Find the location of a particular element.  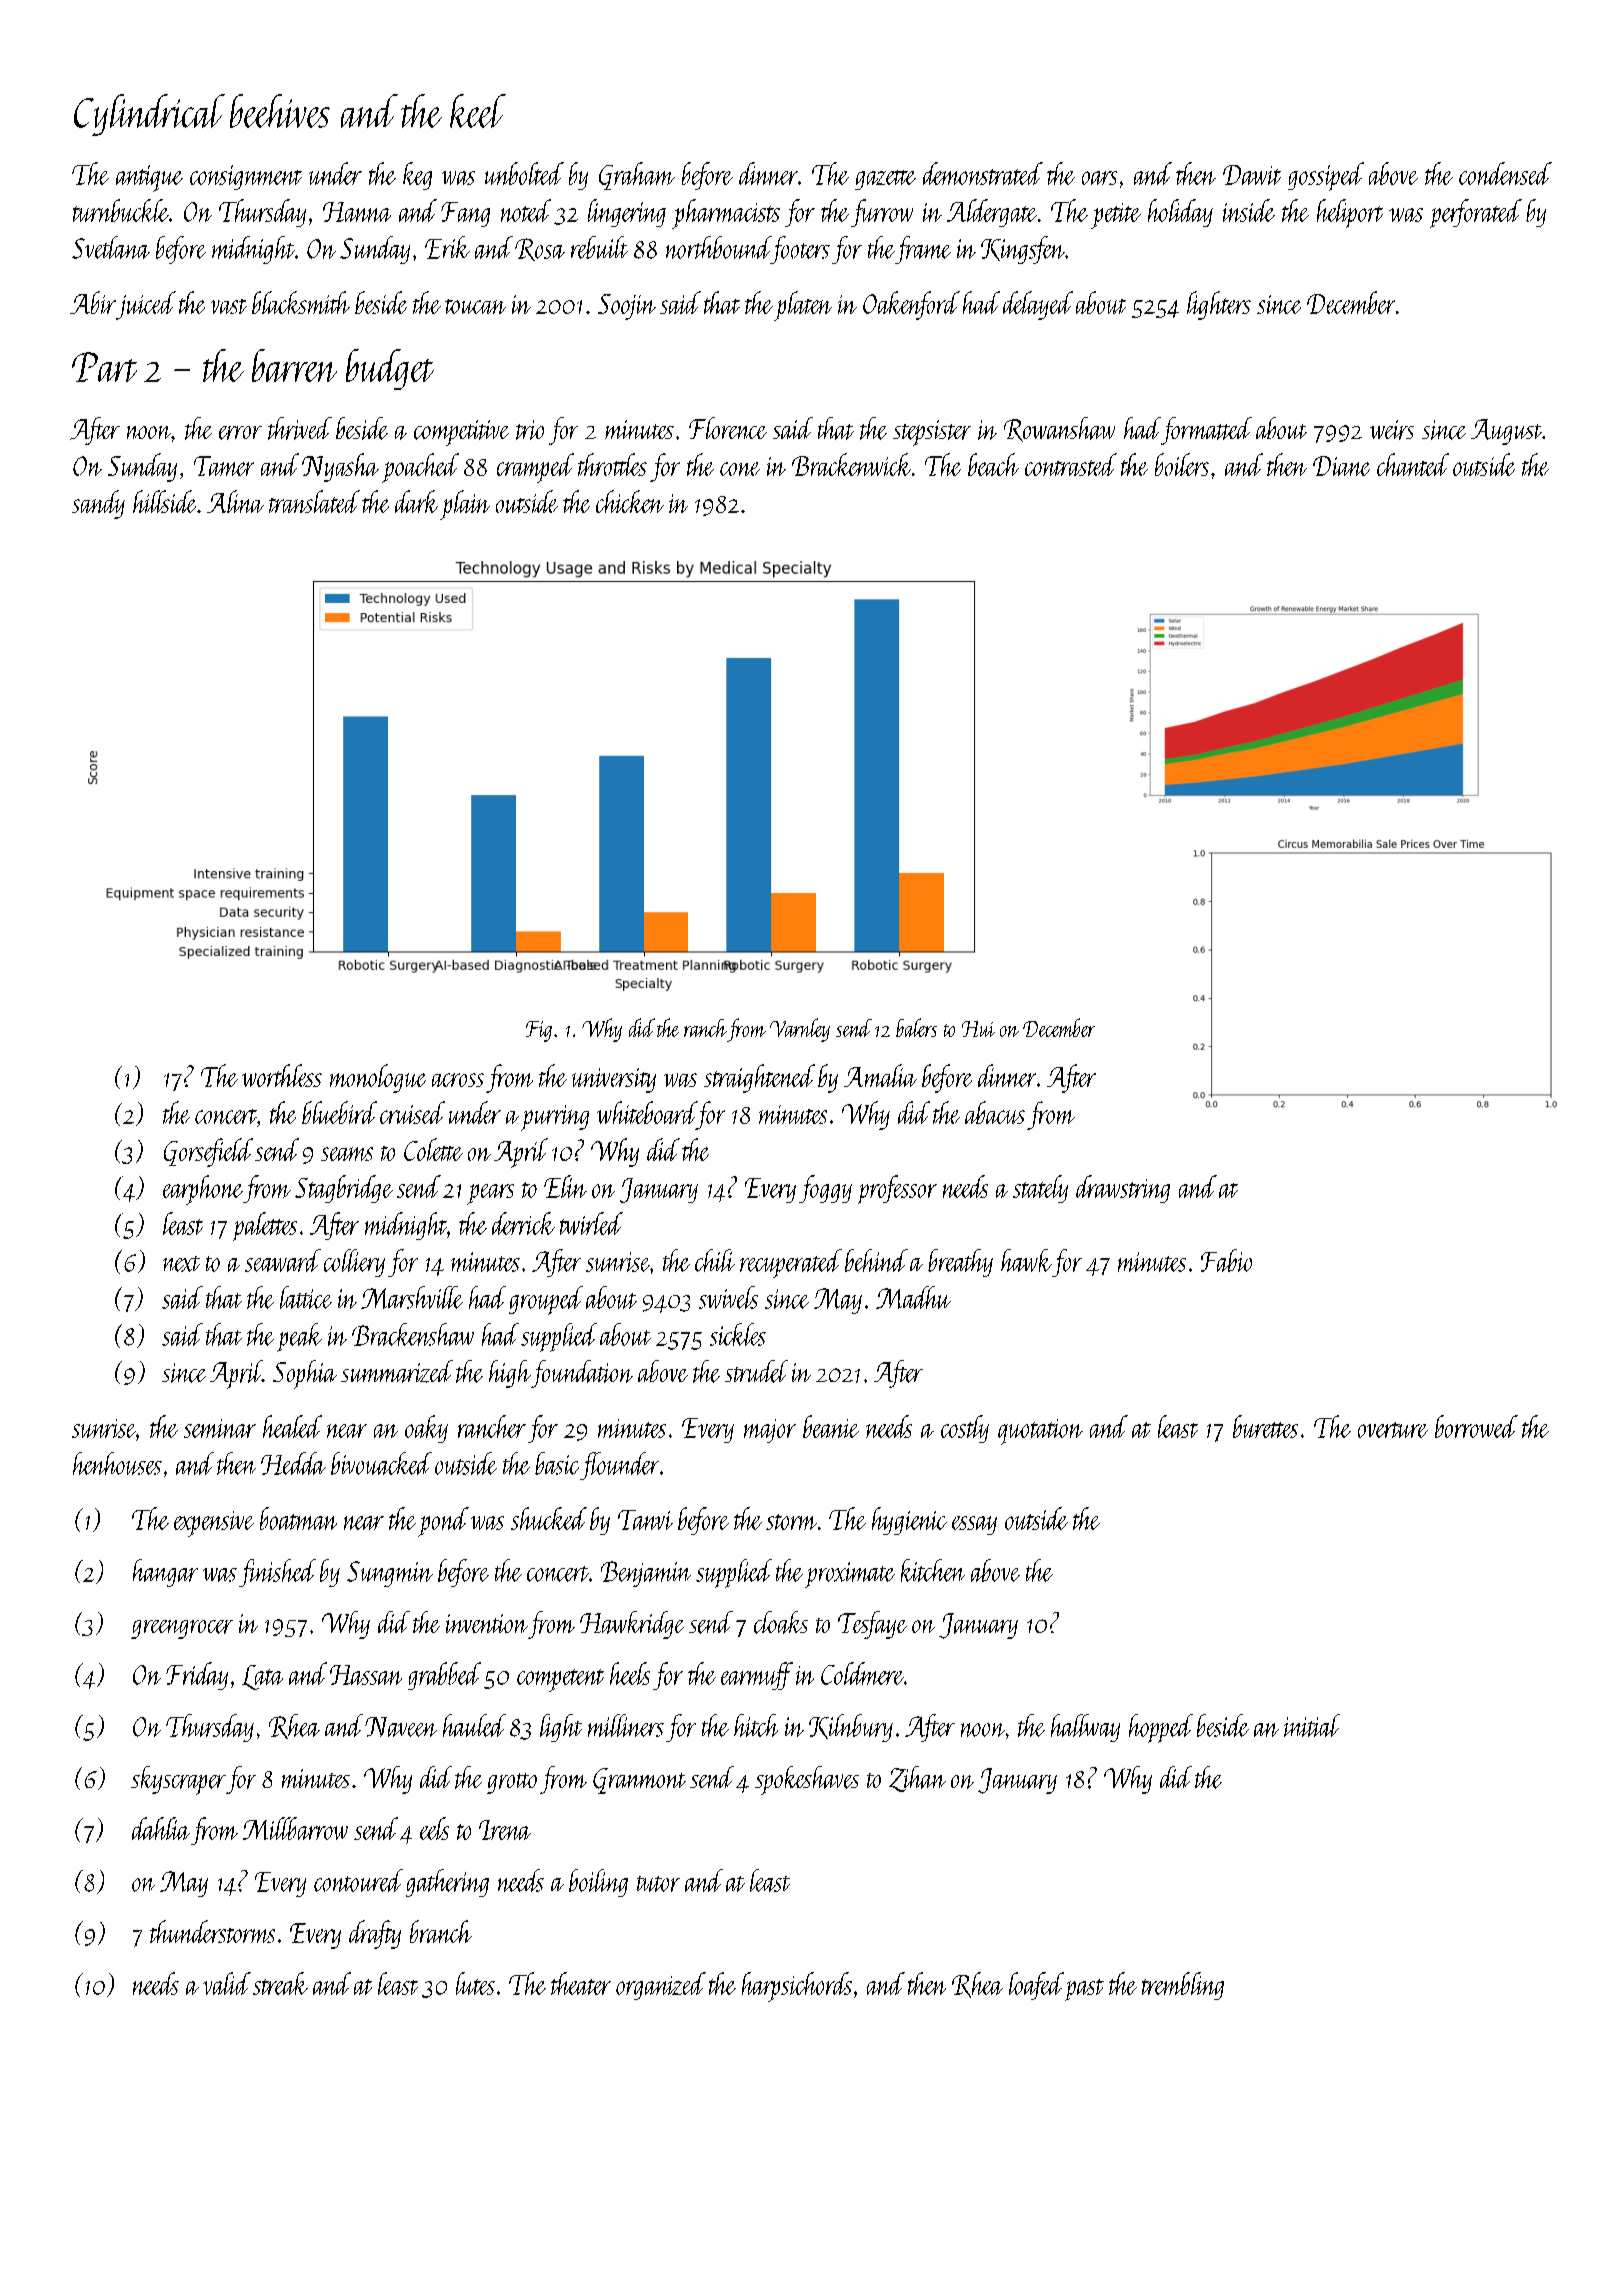

Diane is located at coordinates (1341, 466).
